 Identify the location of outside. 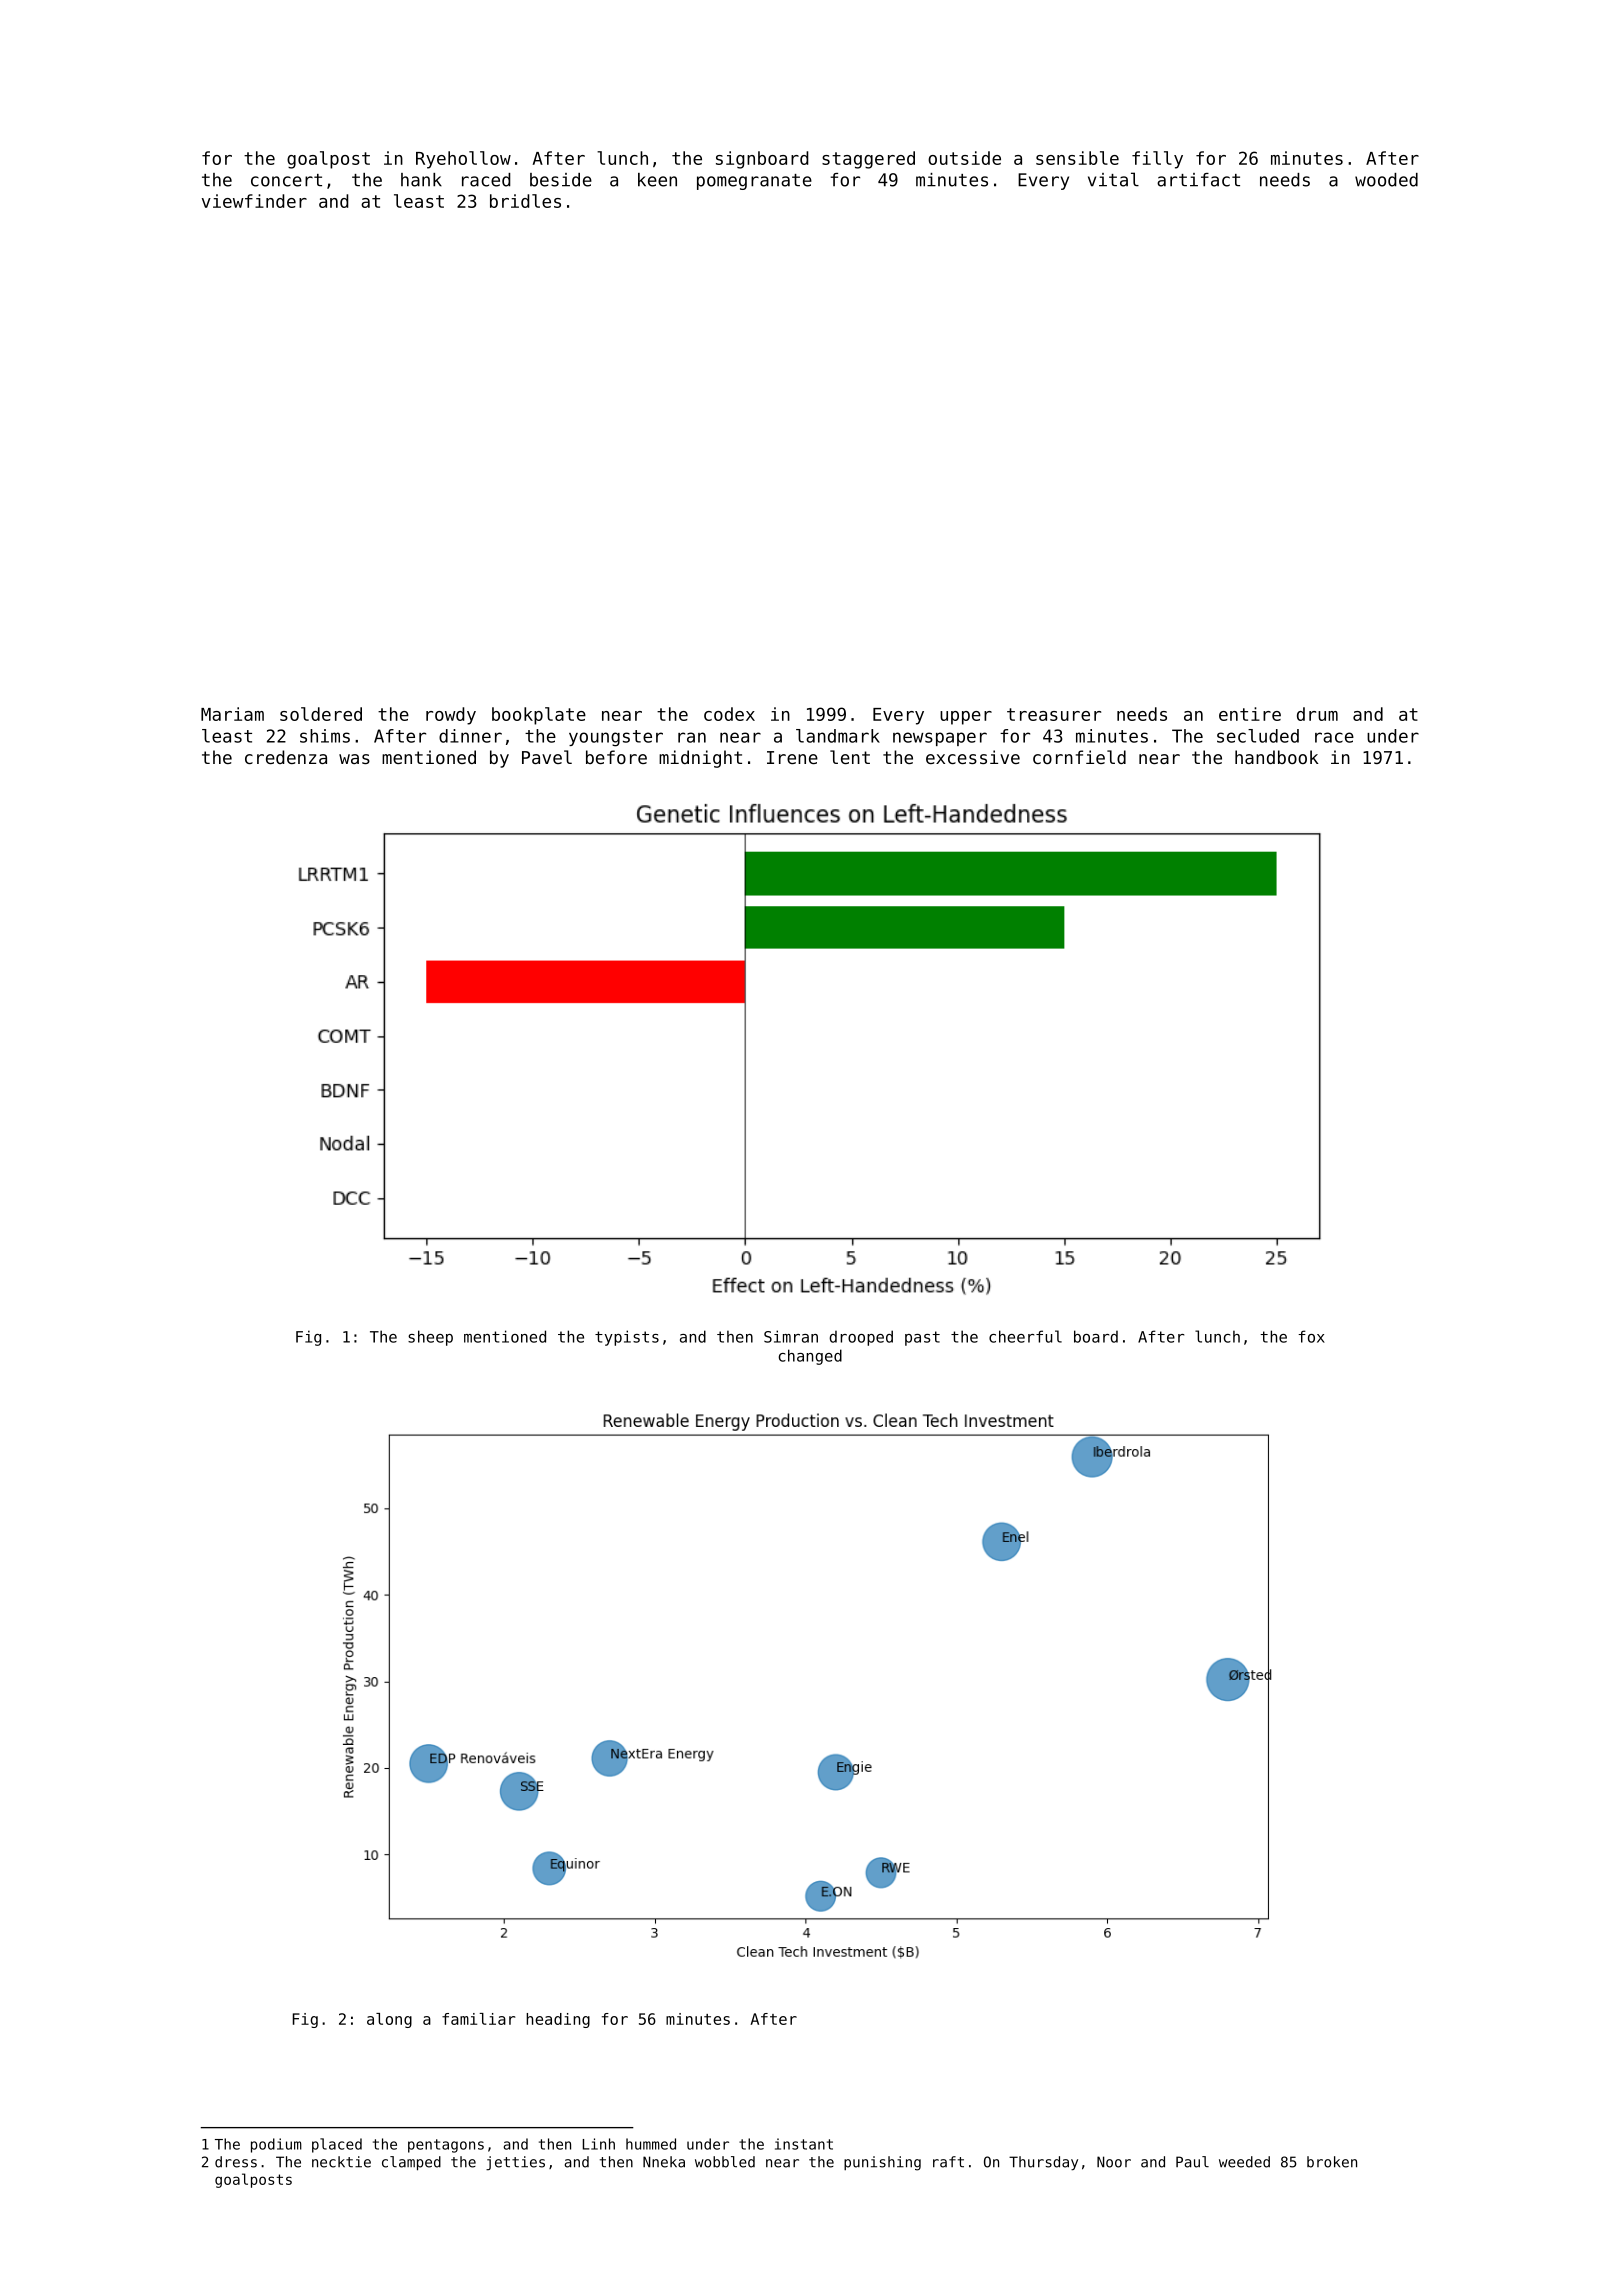
(964, 158).
